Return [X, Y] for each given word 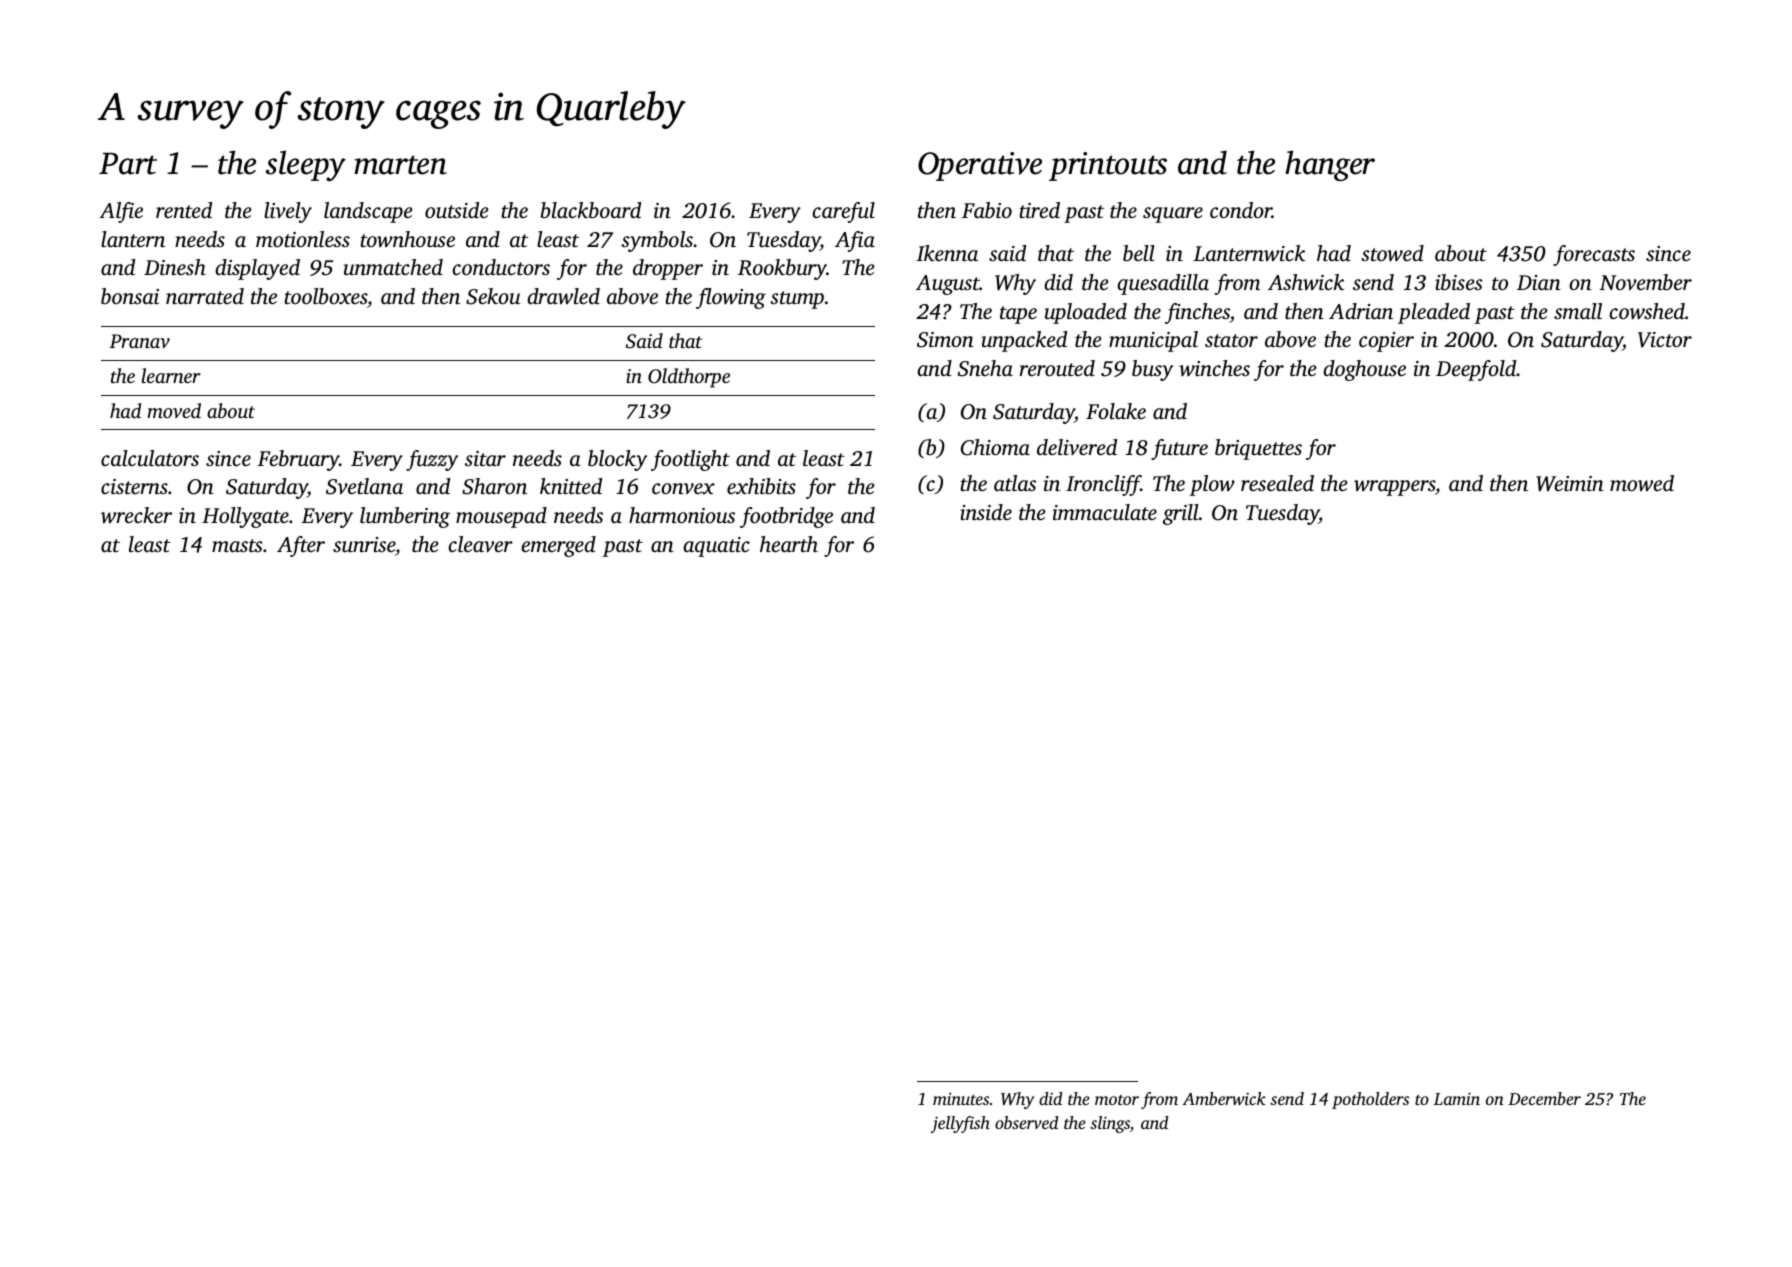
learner [171, 375]
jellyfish [960, 1124]
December [1544, 1098]
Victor [1665, 340]
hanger [1330, 165]
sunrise [364, 544]
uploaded [1086, 313]
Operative [980, 166]
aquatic [716, 547]
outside [457, 210]
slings [1110, 1124]
